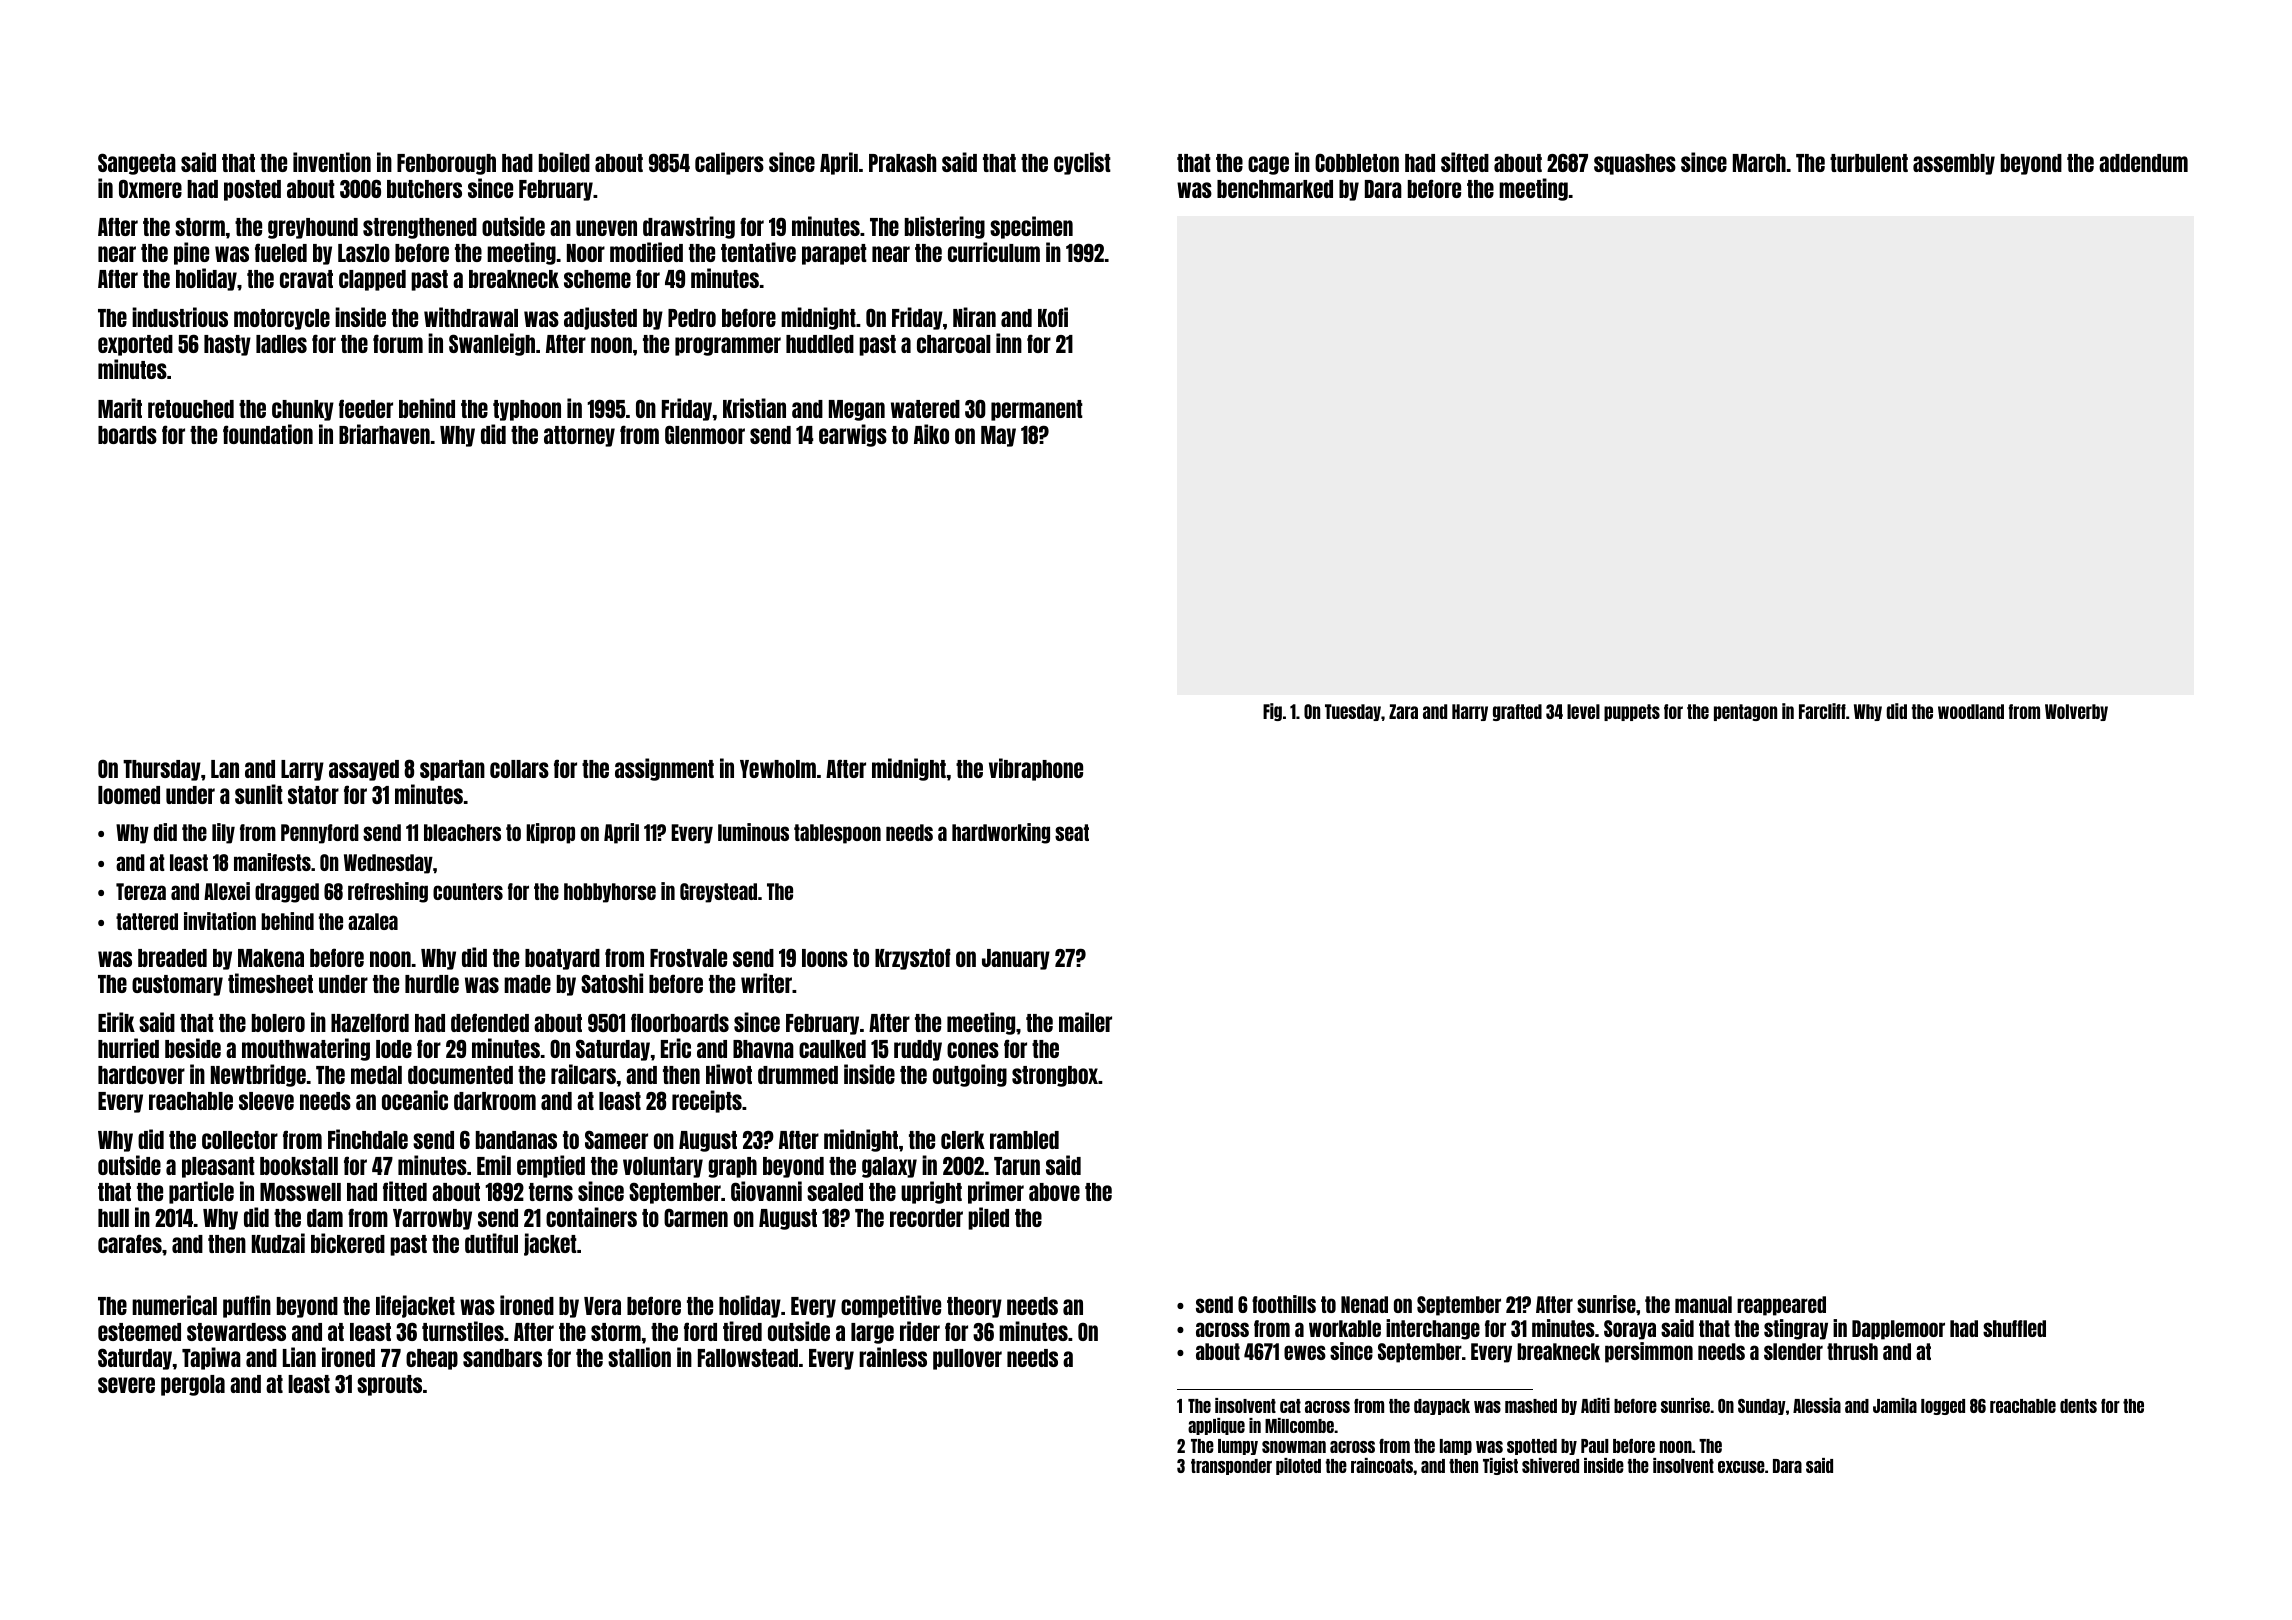 The width and height of the screenshot is (2292, 1620). Describe the element at coordinates (1272, 712) in the screenshot. I see `Fig` at that location.
